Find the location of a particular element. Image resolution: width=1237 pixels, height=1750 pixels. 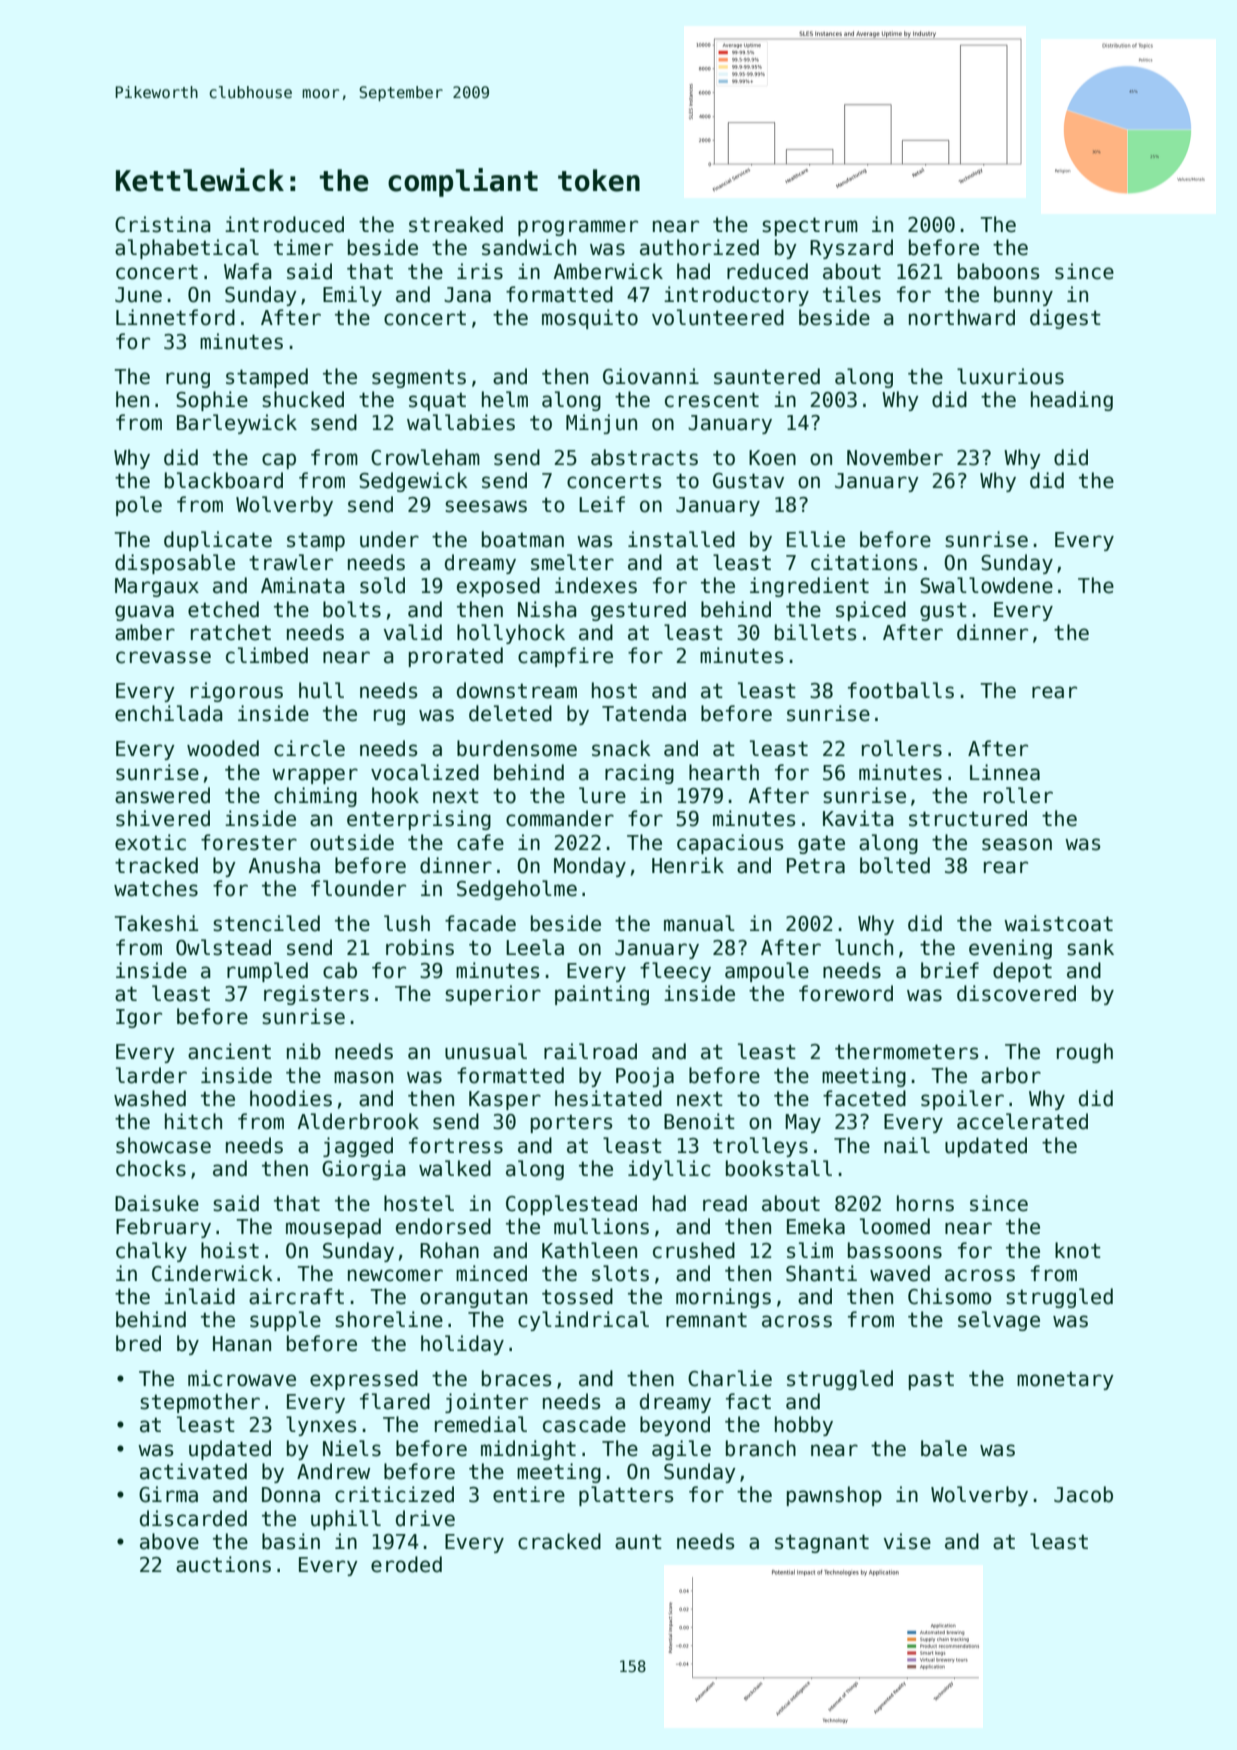

auctions is located at coordinates (223, 1564).
